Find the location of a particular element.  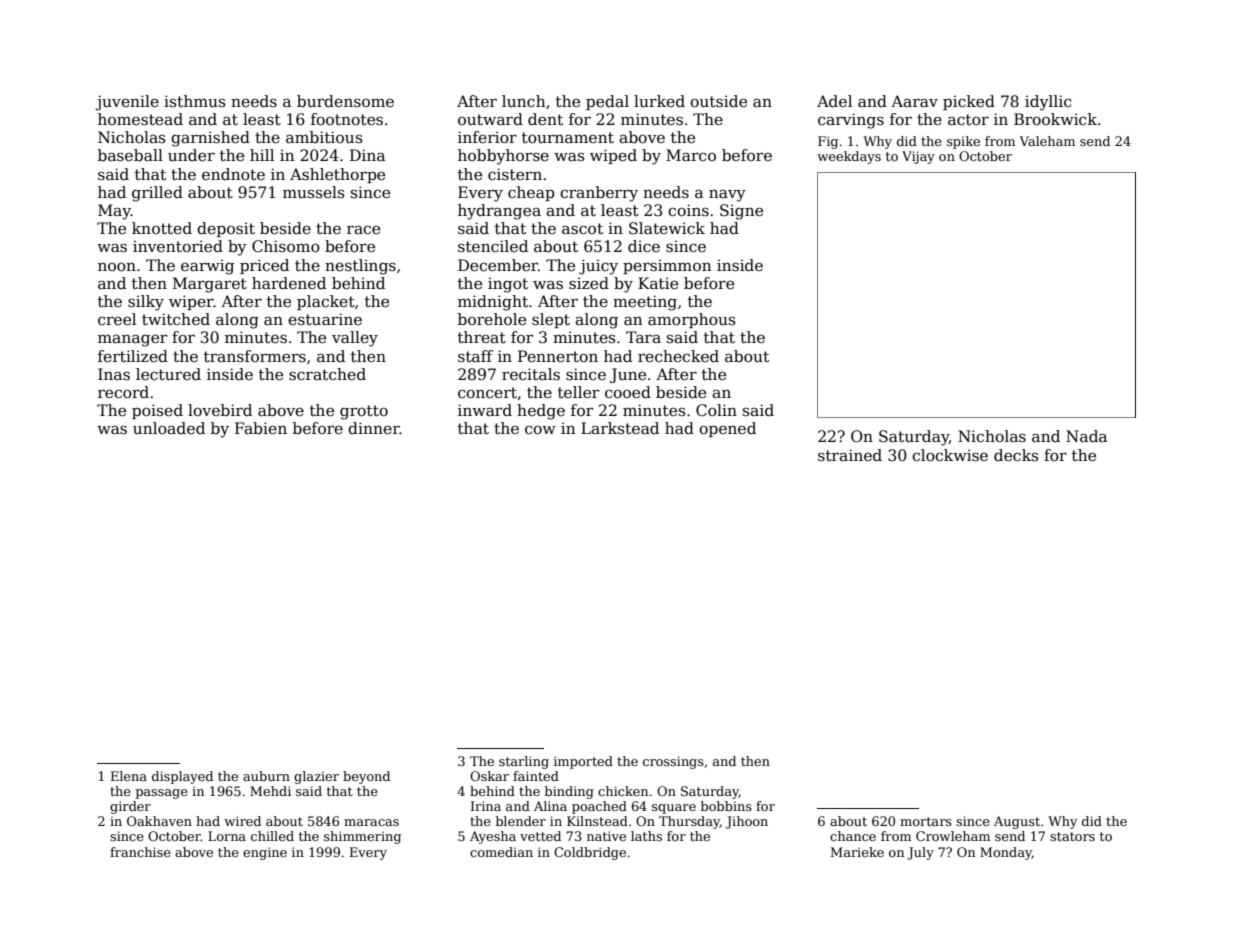

midnight is located at coordinates (493, 303).
